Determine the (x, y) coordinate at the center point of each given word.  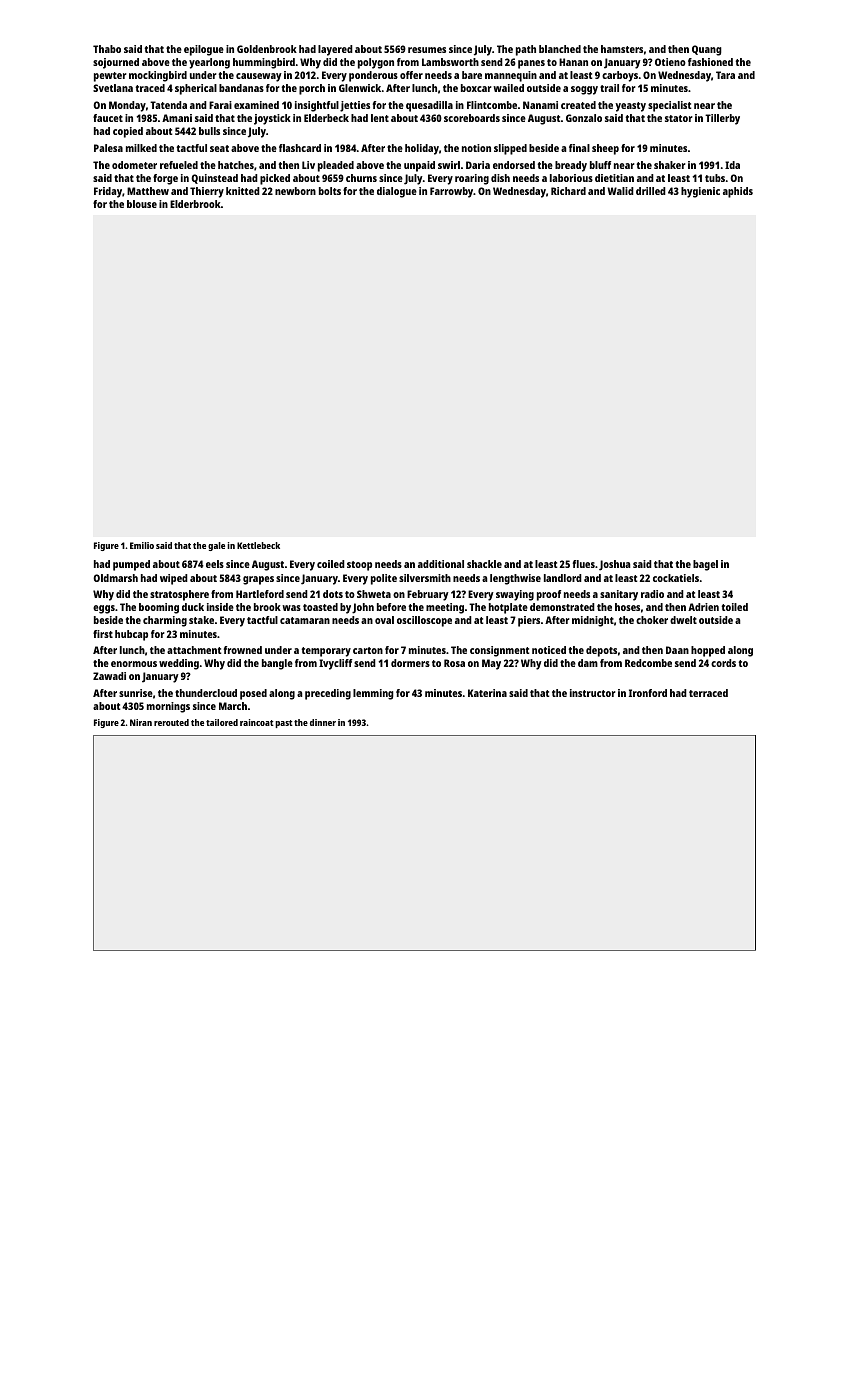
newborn (295, 191)
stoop (359, 566)
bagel (705, 565)
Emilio (142, 545)
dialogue (397, 192)
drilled (651, 191)
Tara (725, 75)
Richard (568, 191)
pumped (131, 565)
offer (411, 75)
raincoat (257, 722)
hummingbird (264, 63)
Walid (620, 191)
